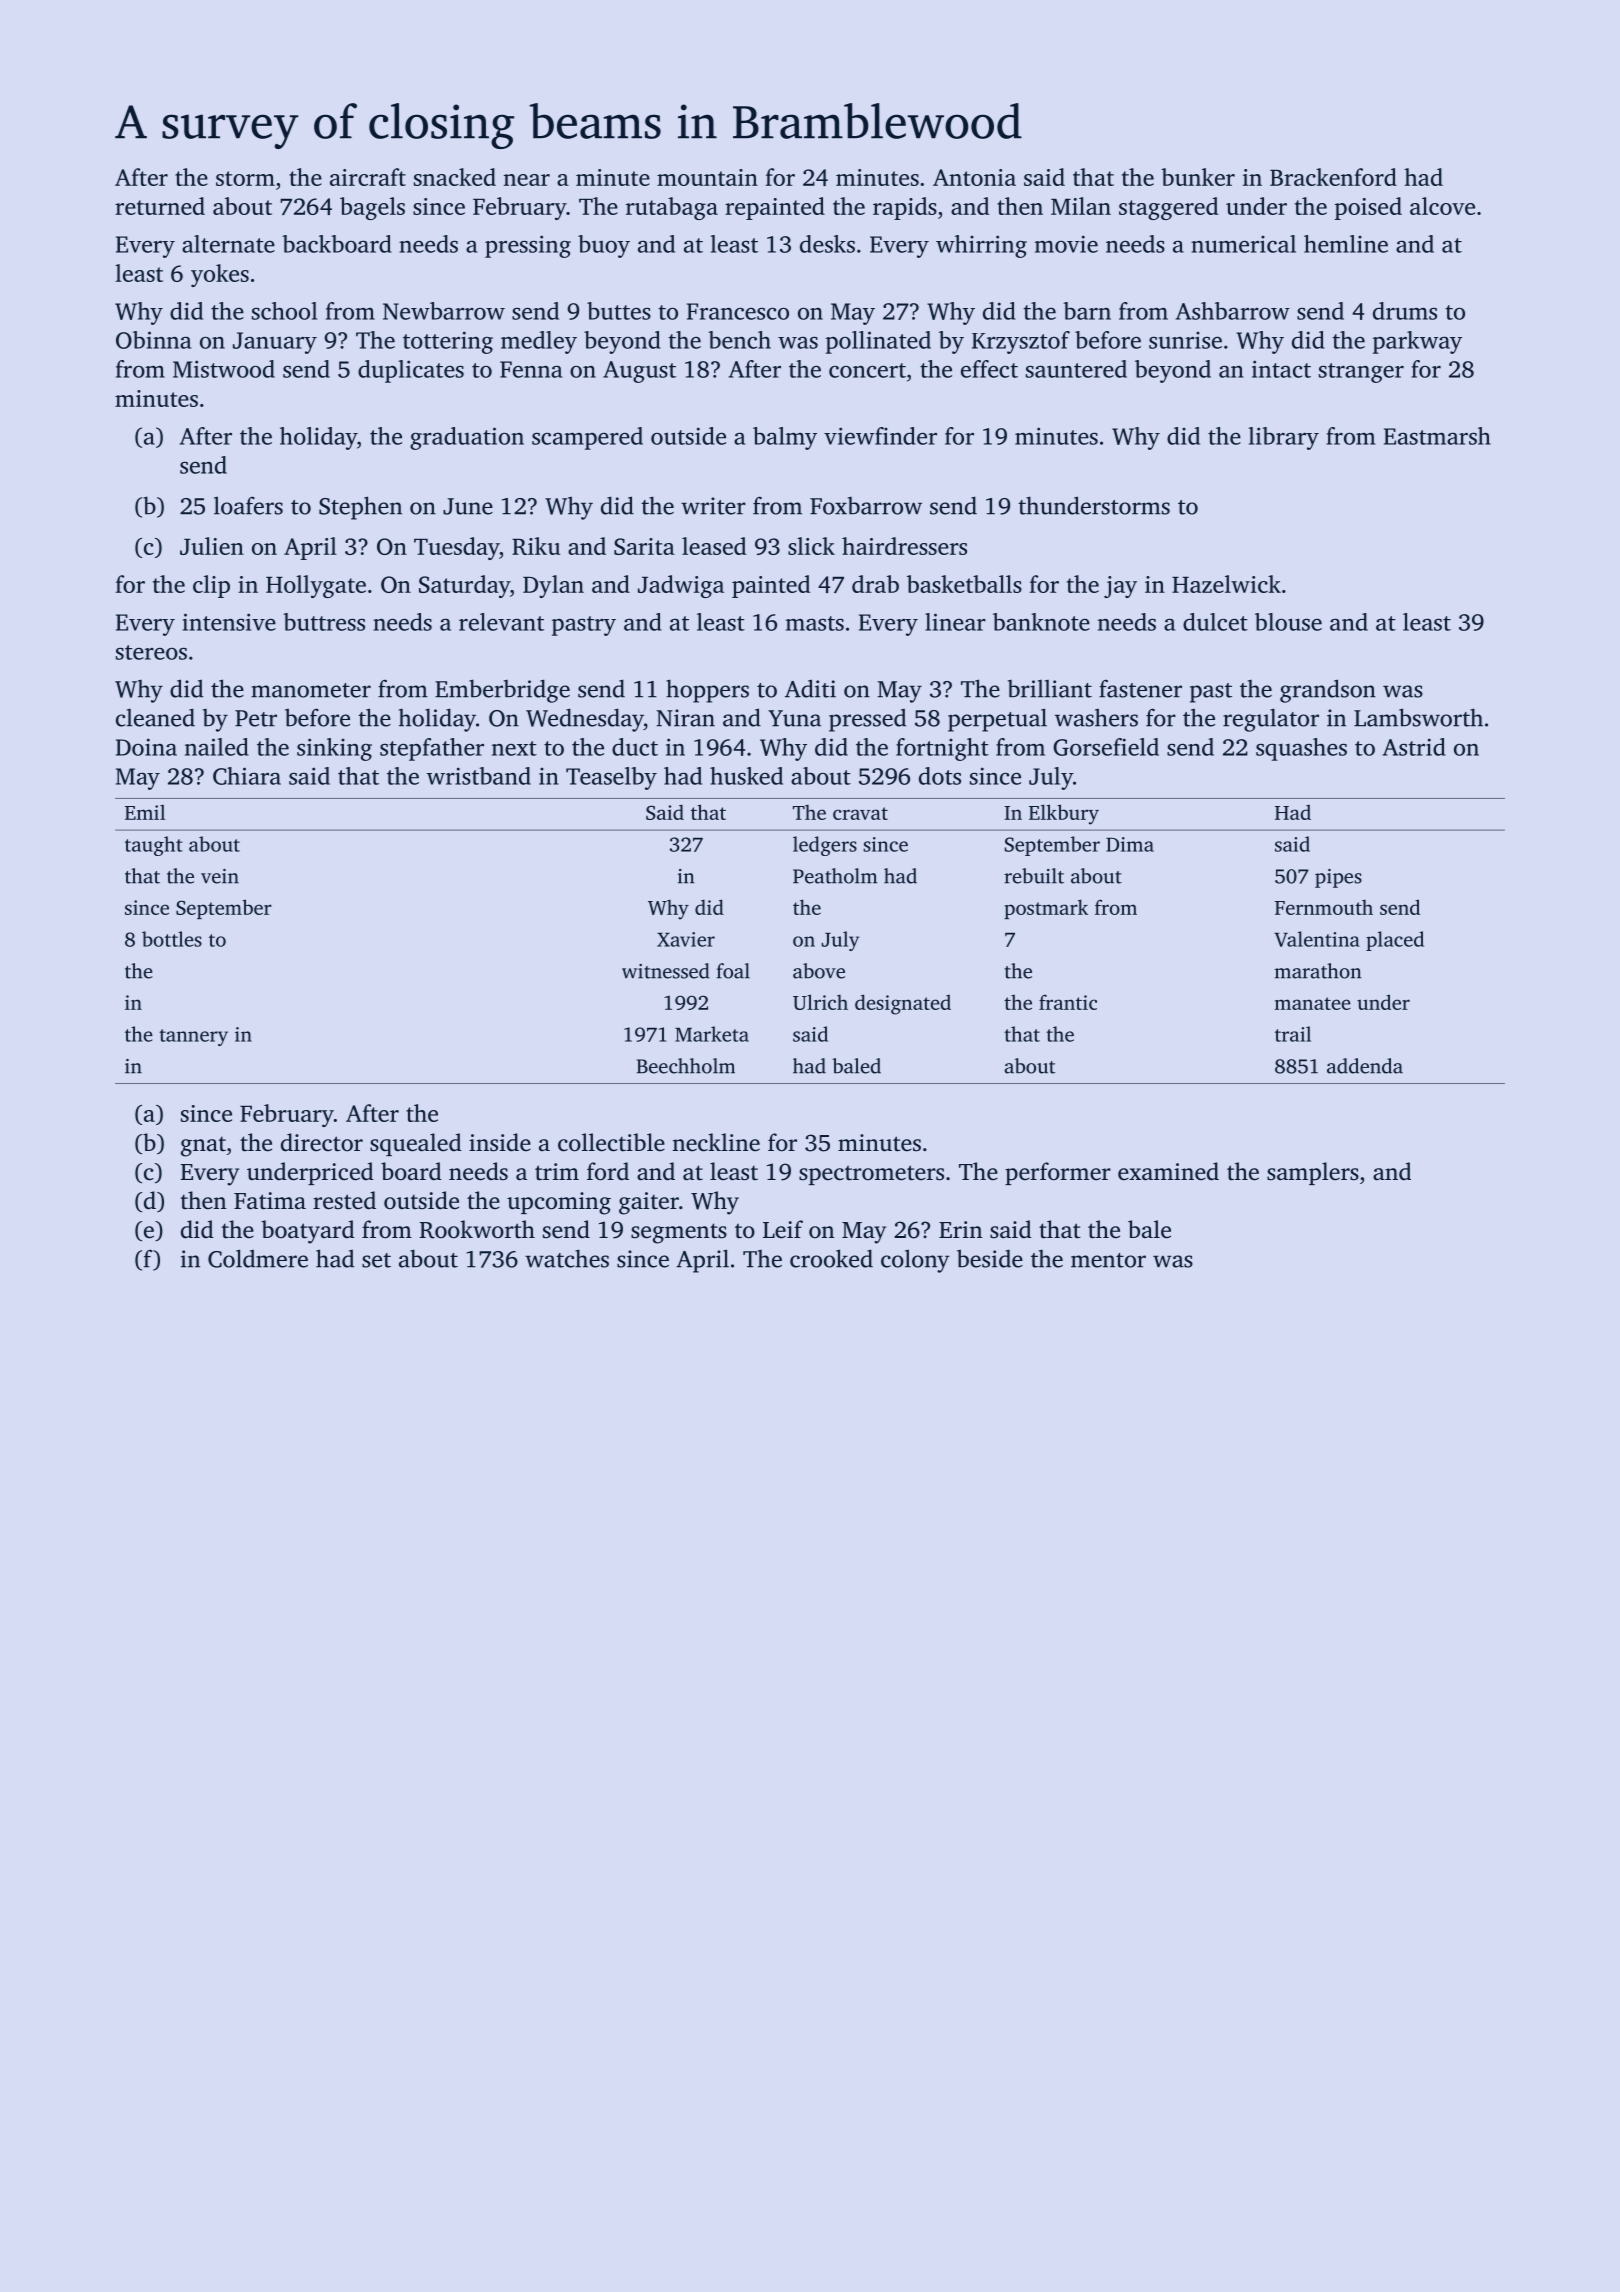 The image size is (1620, 2292). What do you see at coordinates (974, 177) in the screenshot?
I see `Antonia` at bounding box center [974, 177].
